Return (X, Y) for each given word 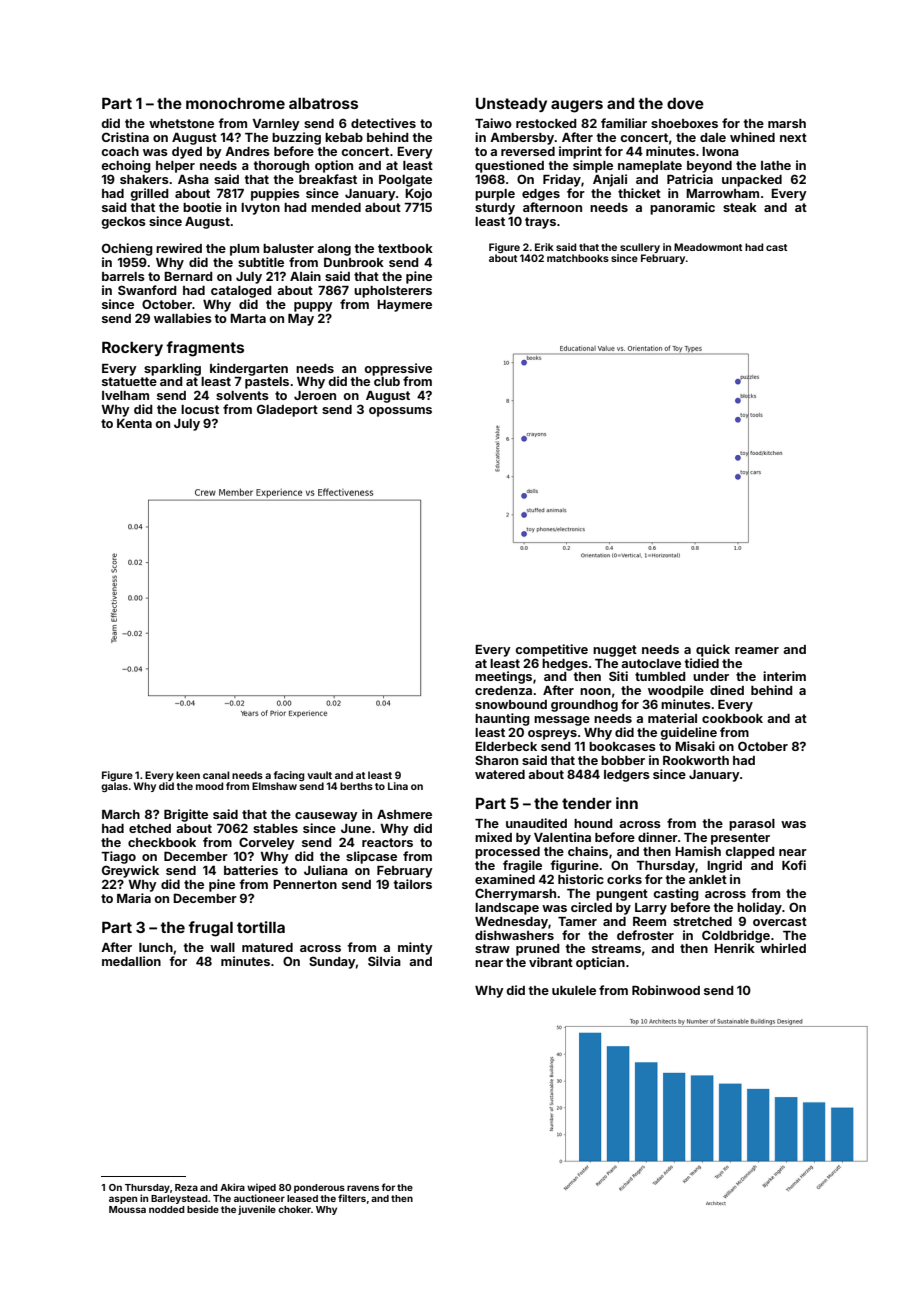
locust (200, 409)
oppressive (398, 369)
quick (713, 650)
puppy (313, 307)
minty (415, 948)
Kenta (134, 423)
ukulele (574, 990)
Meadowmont (708, 247)
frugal (210, 929)
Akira (232, 1187)
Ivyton (260, 209)
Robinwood (666, 990)
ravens (363, 1188)
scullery (640, 248)
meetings (503, 677)
